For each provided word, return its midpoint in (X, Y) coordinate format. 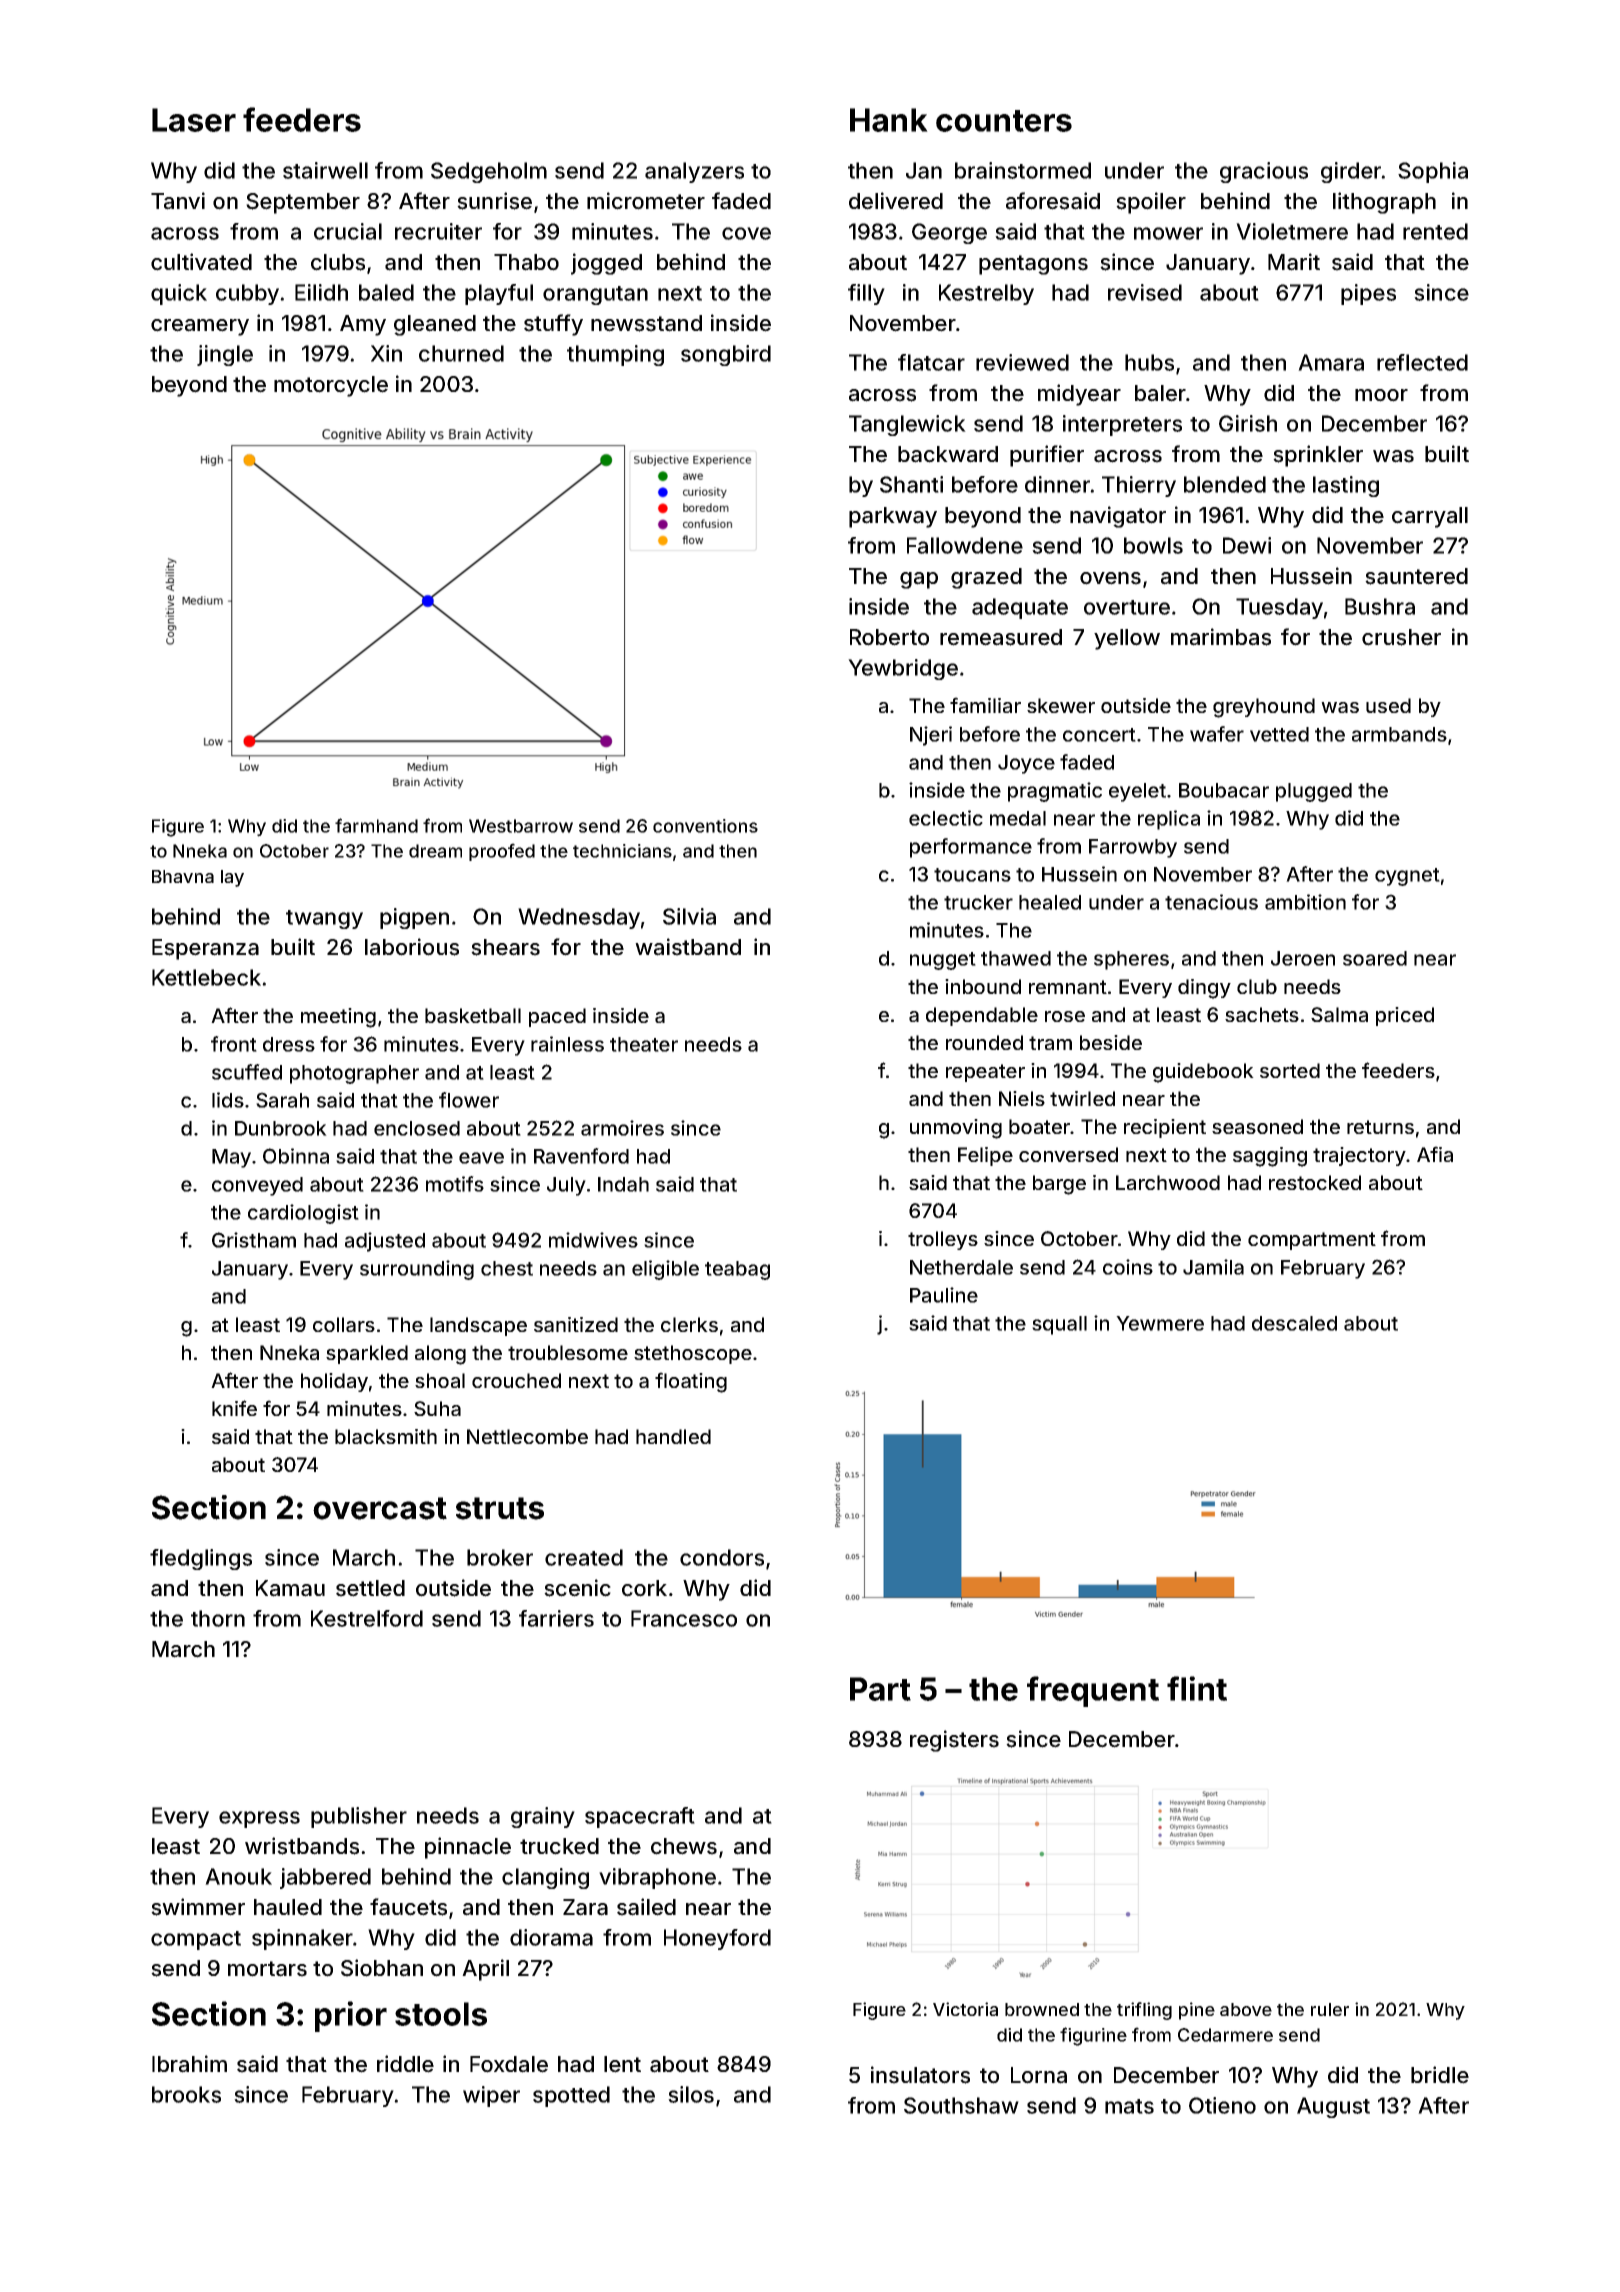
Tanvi (178, 201)
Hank (889, 120)
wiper (491, 2096)
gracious (1264, 172)
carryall (1430, 517)
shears (505, 947)
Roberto (889, 637)
